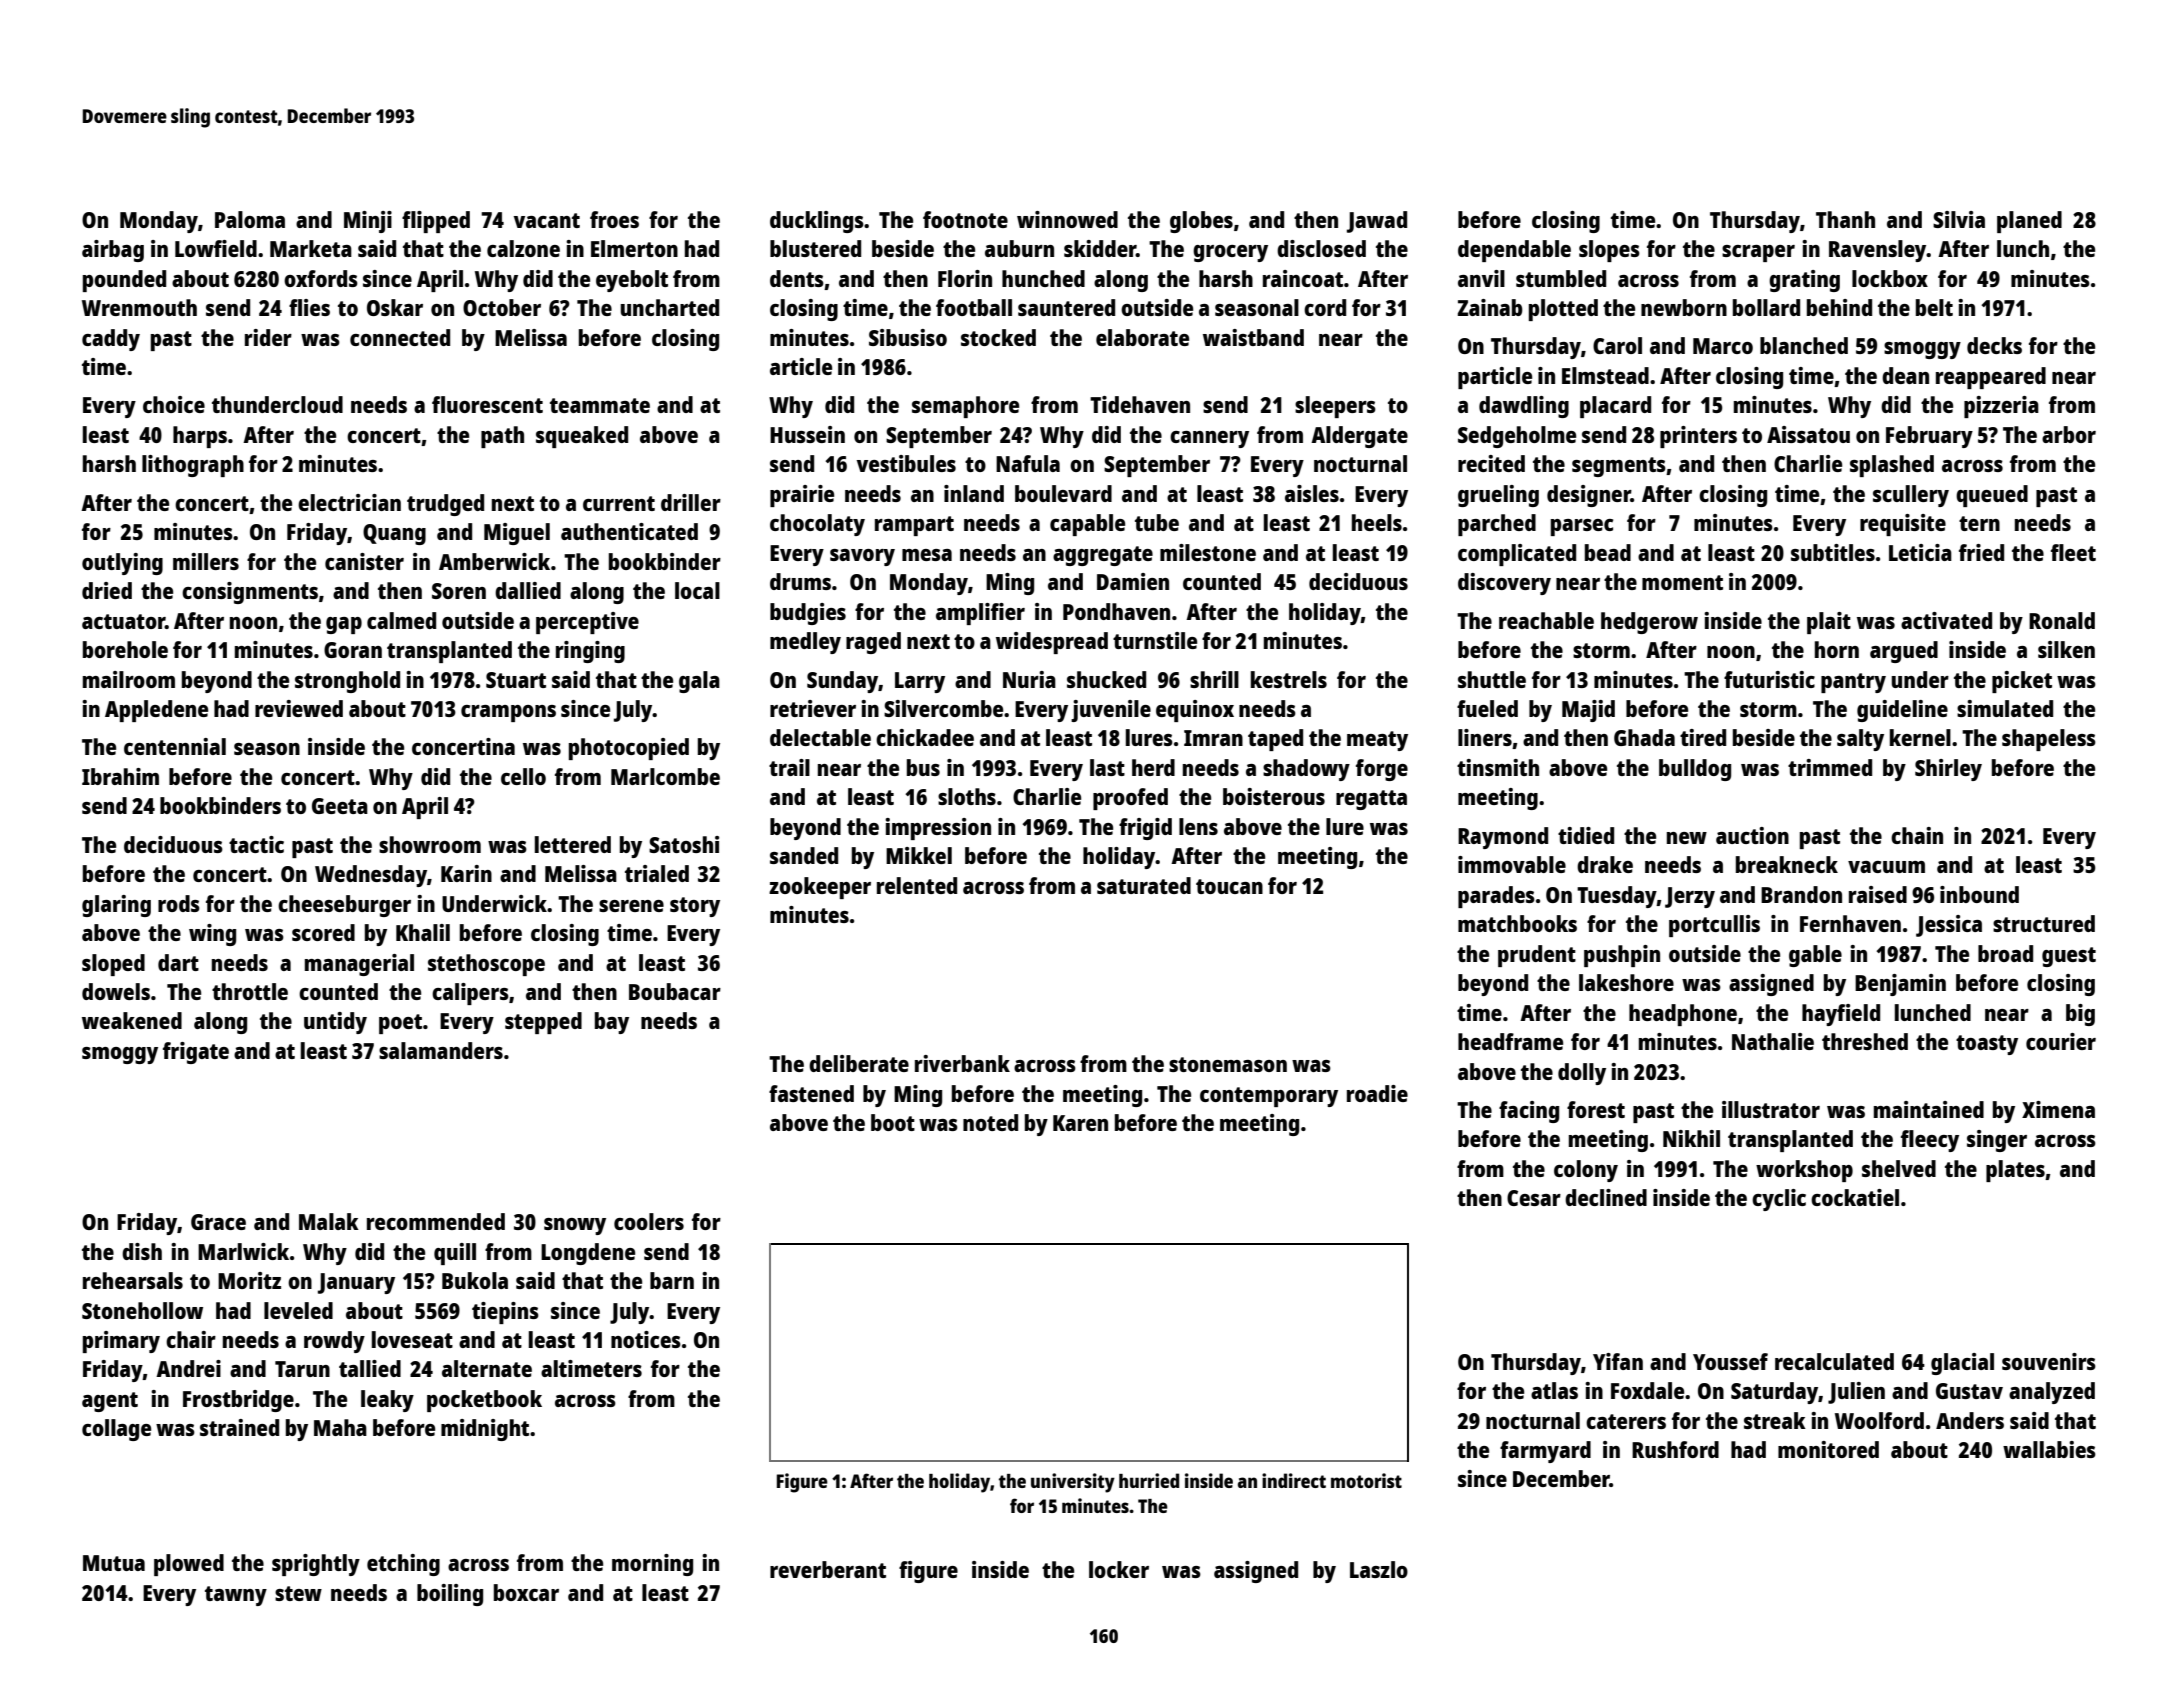 The image size is (2178, 1683). Describe the element at coordinates (316, 1565) in the image. I see `sprightly` at that location.
